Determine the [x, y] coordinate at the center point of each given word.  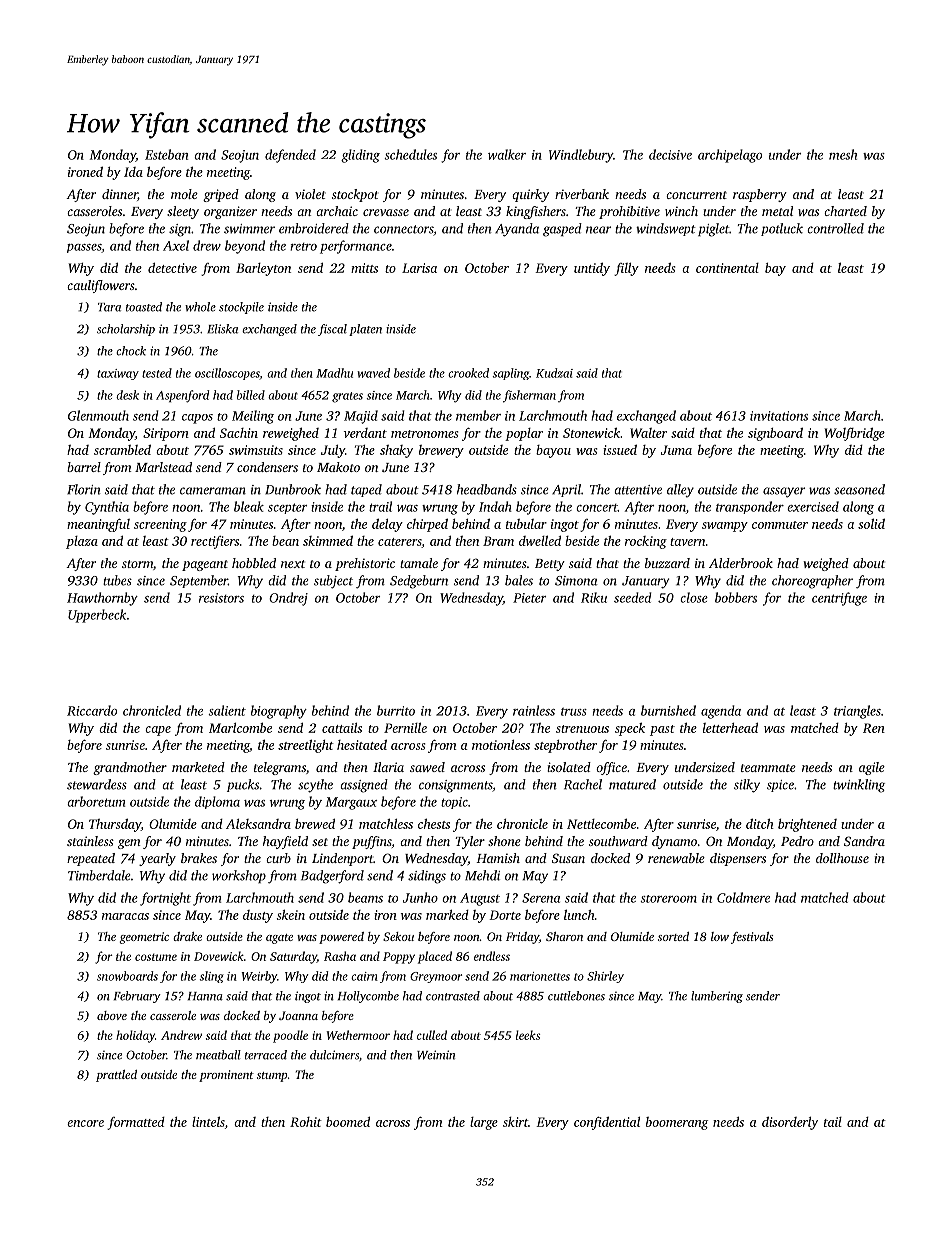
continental [727, 268]
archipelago [730, 156]
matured [632, 784]
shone [504, 841]
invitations [779, 416]
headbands [487, 489]
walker [507, 154]
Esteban [166, 154]
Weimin [436, 1055]
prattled [116, 1076]
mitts [364, 268]
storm [137, 564]
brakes [199, 858]
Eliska [222, 329]
